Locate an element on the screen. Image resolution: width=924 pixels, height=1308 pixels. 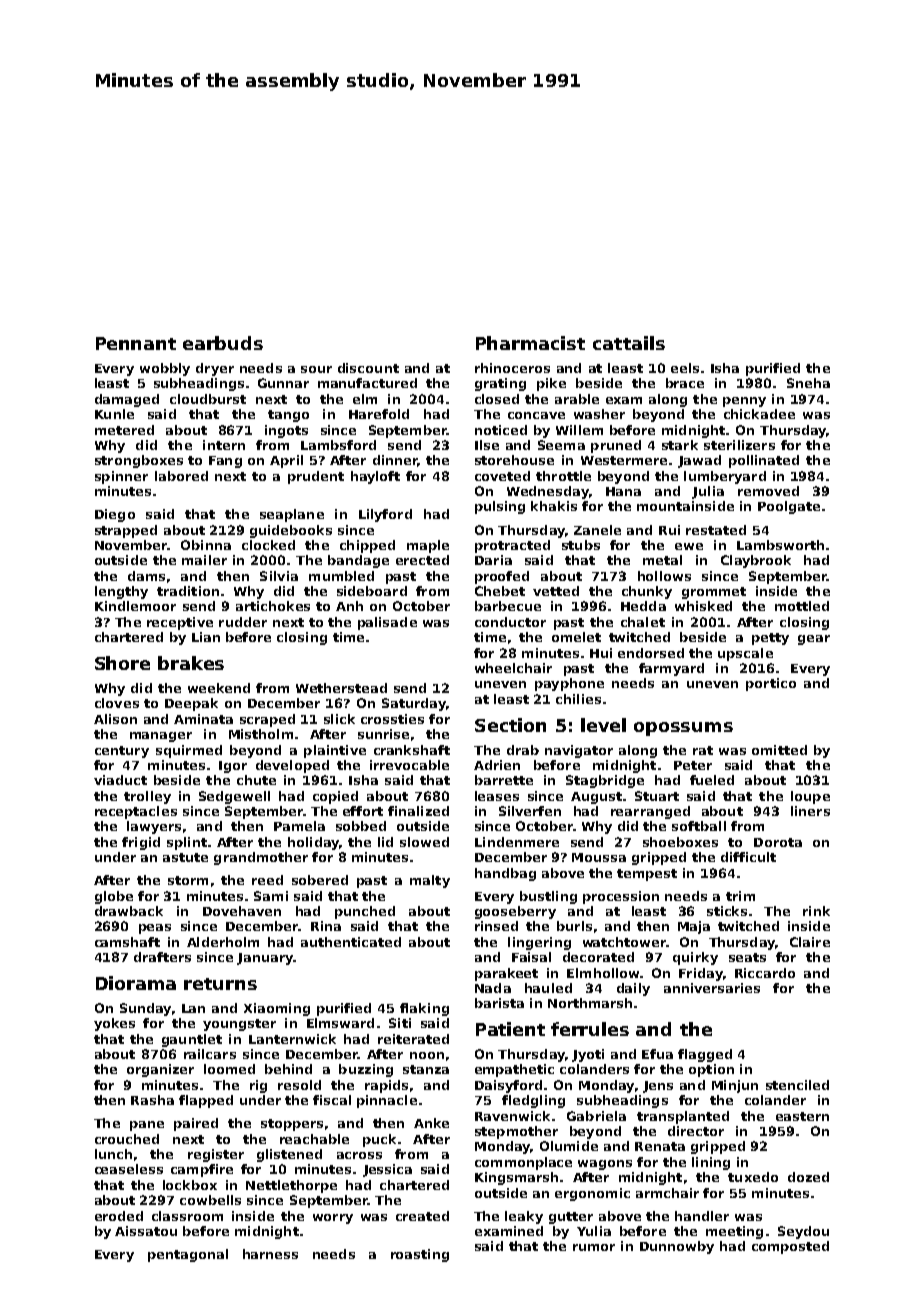
dozed is located at coordinates (808, 1177).
